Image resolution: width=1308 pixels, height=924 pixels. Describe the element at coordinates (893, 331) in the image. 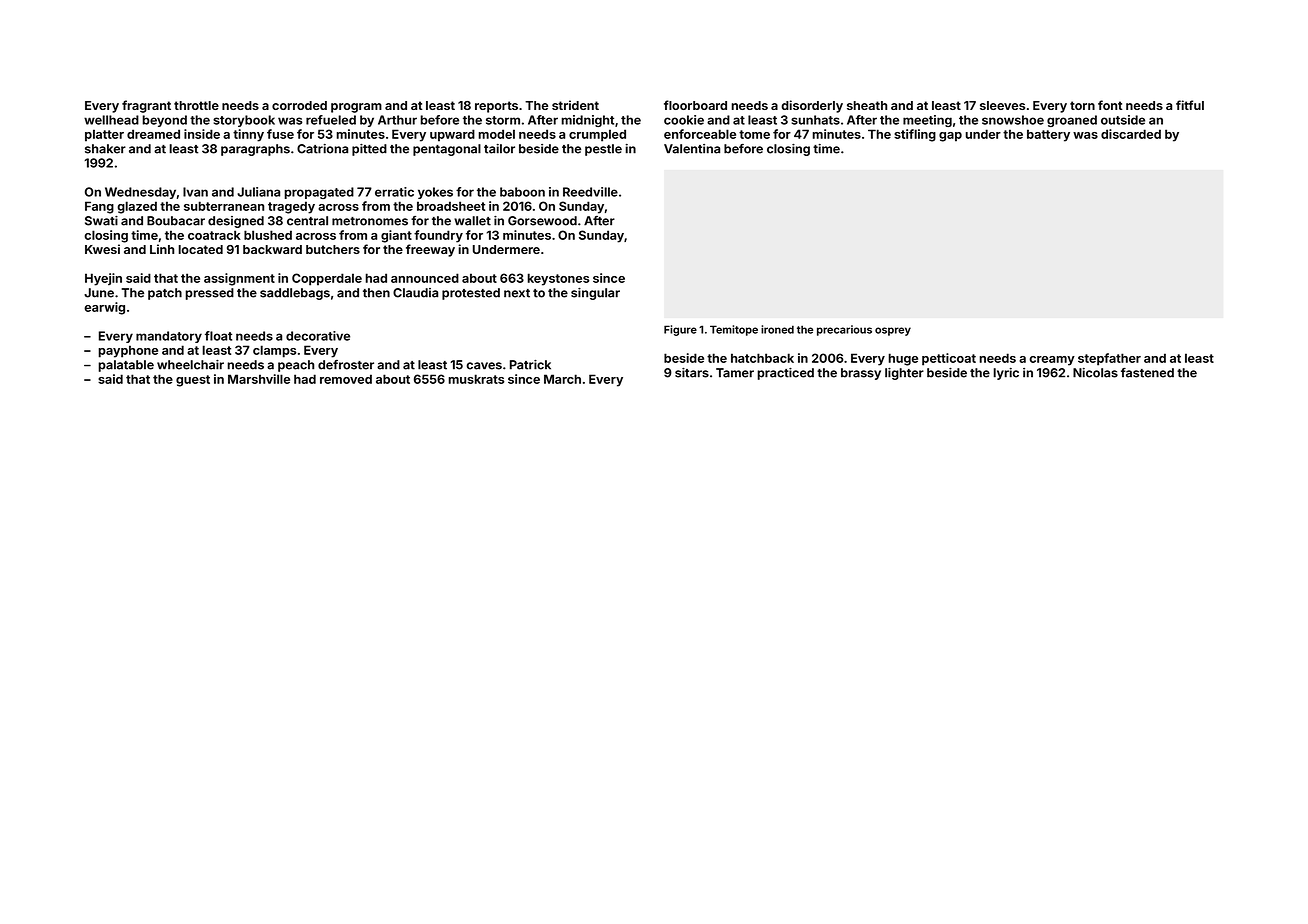

I see `osprey` at that location.
